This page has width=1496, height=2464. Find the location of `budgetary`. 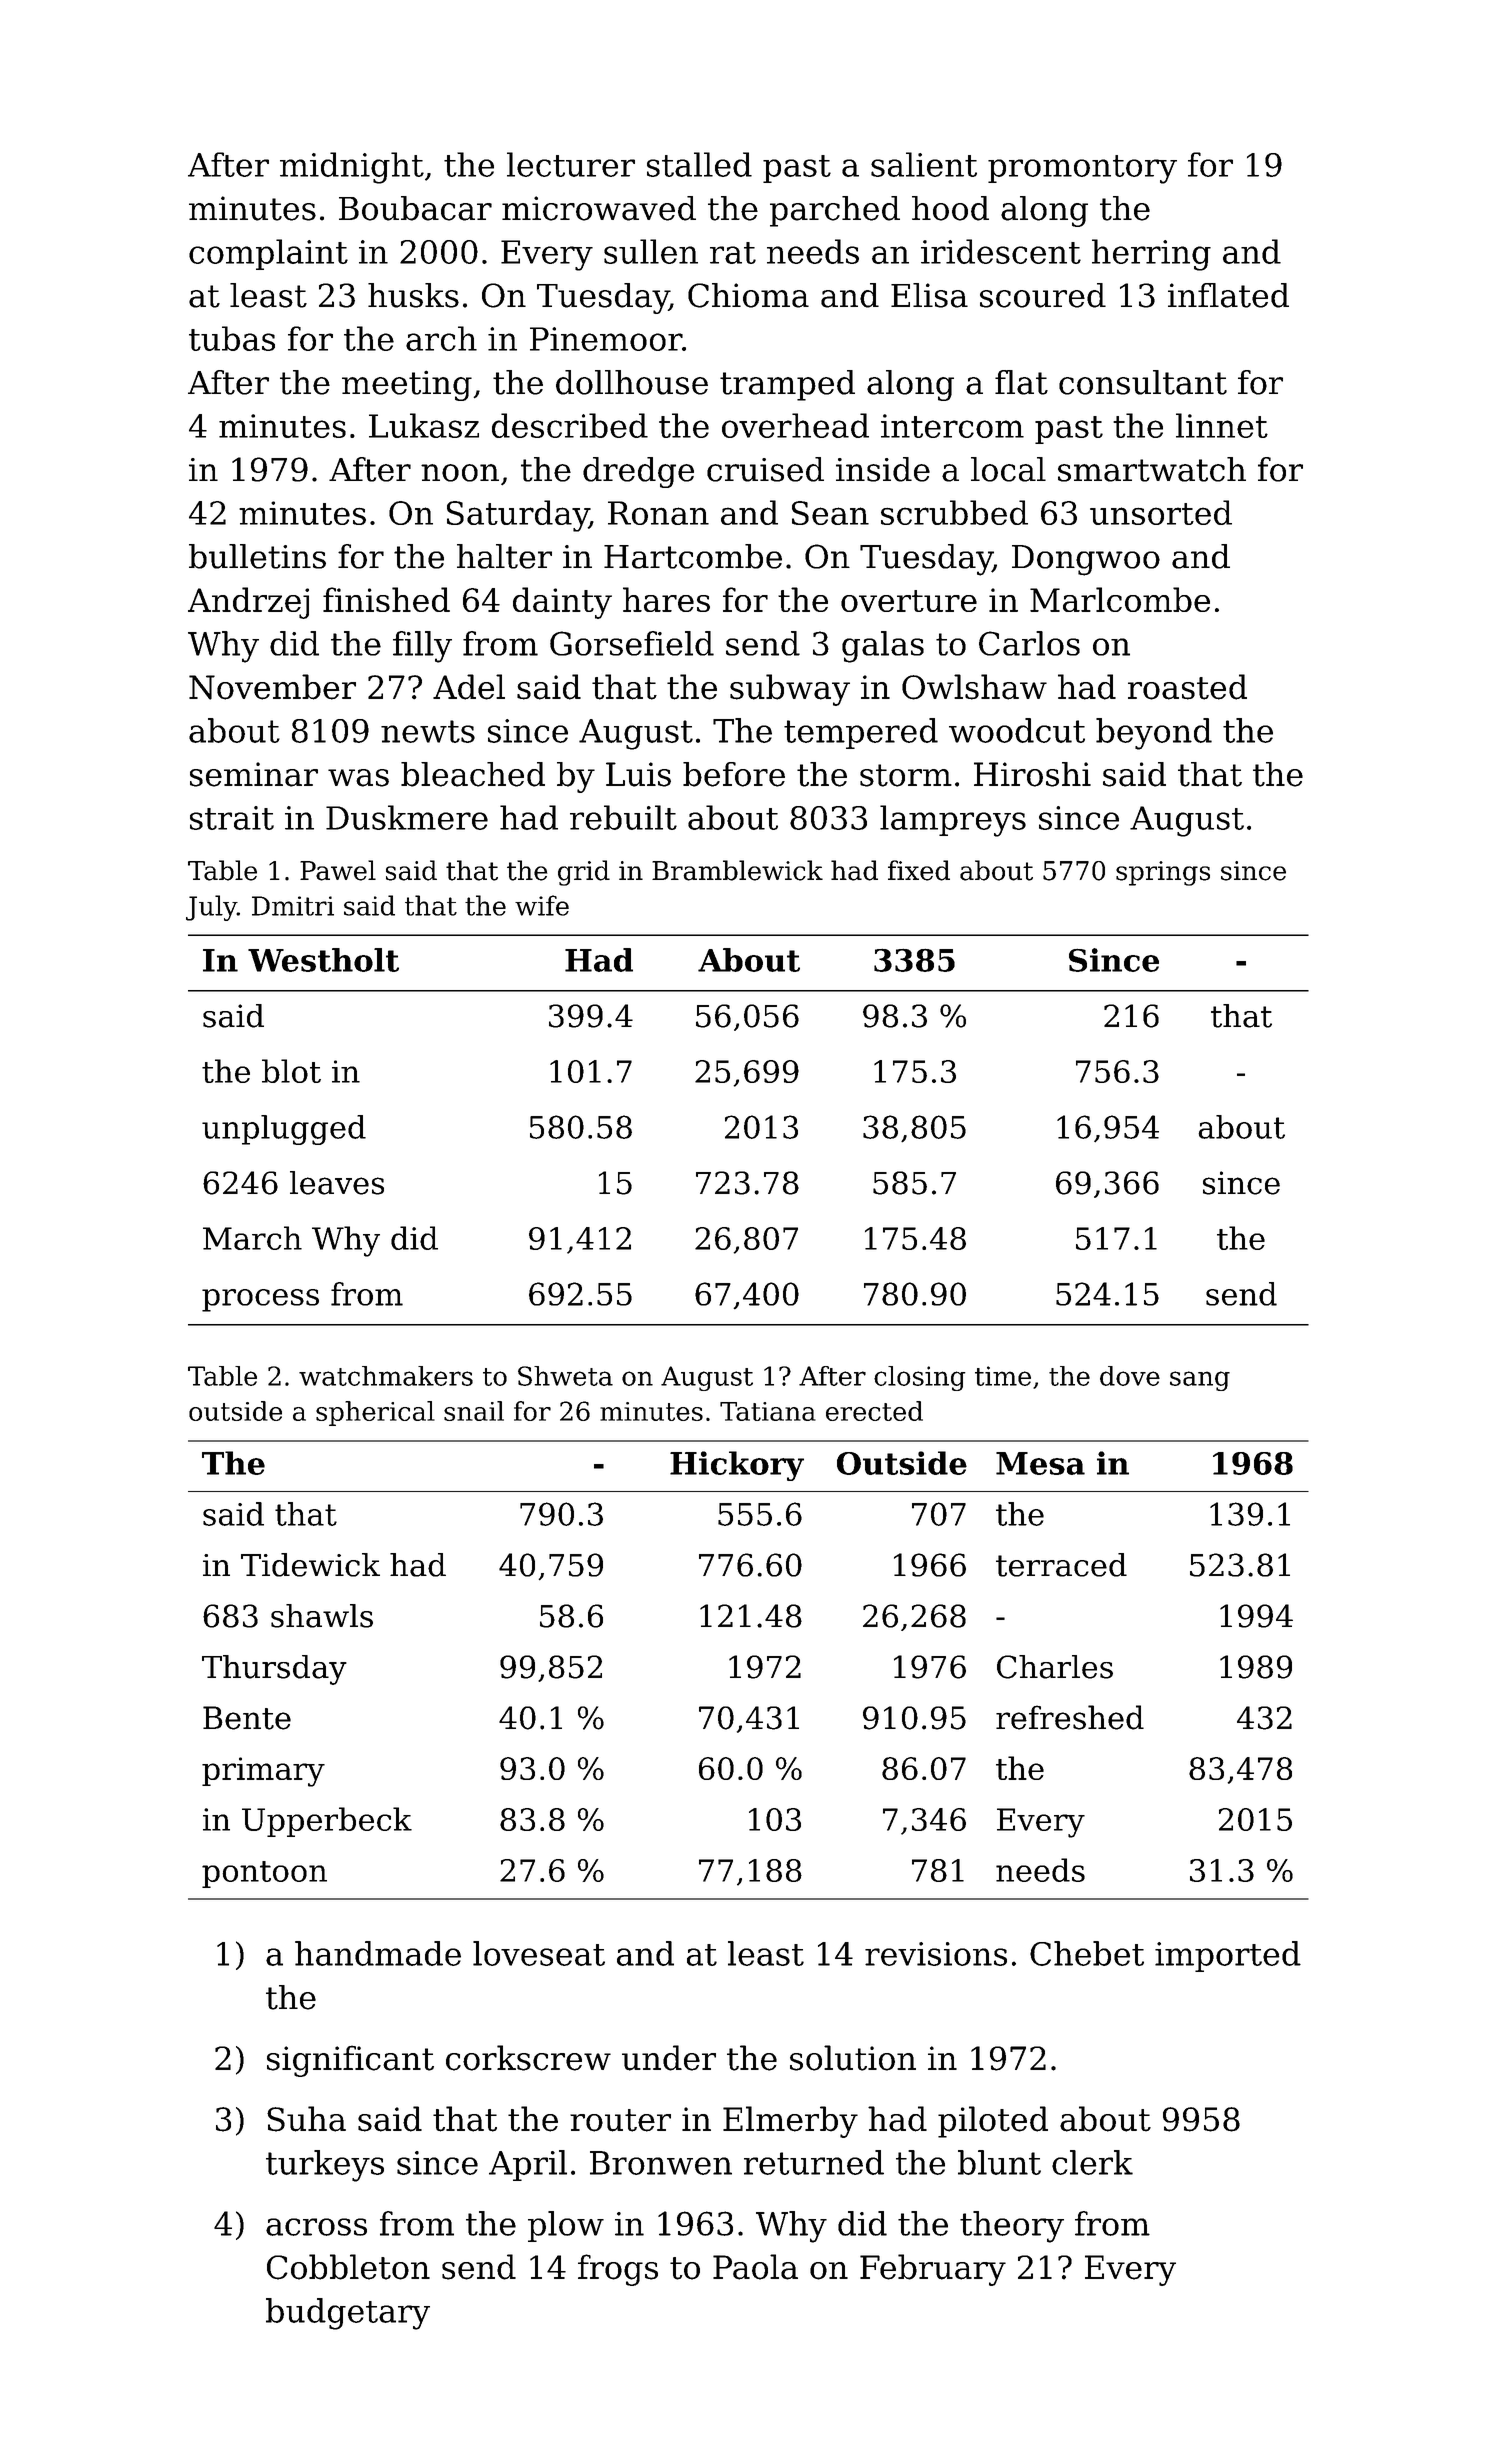

budgetary is located at coordinates (348, 2314).
